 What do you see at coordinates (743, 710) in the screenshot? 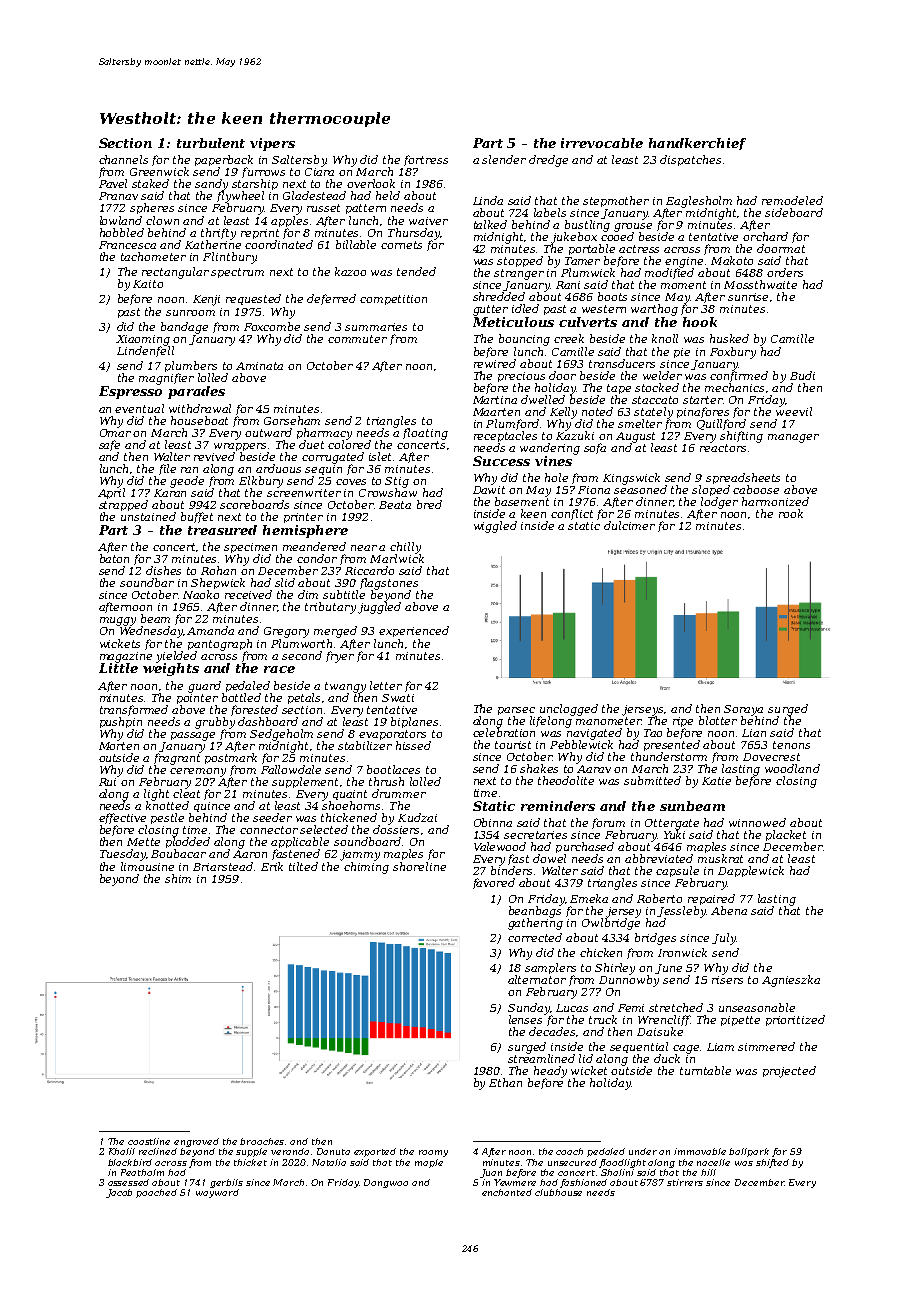
I see `Soraya` at bounding box center [743, 710].
